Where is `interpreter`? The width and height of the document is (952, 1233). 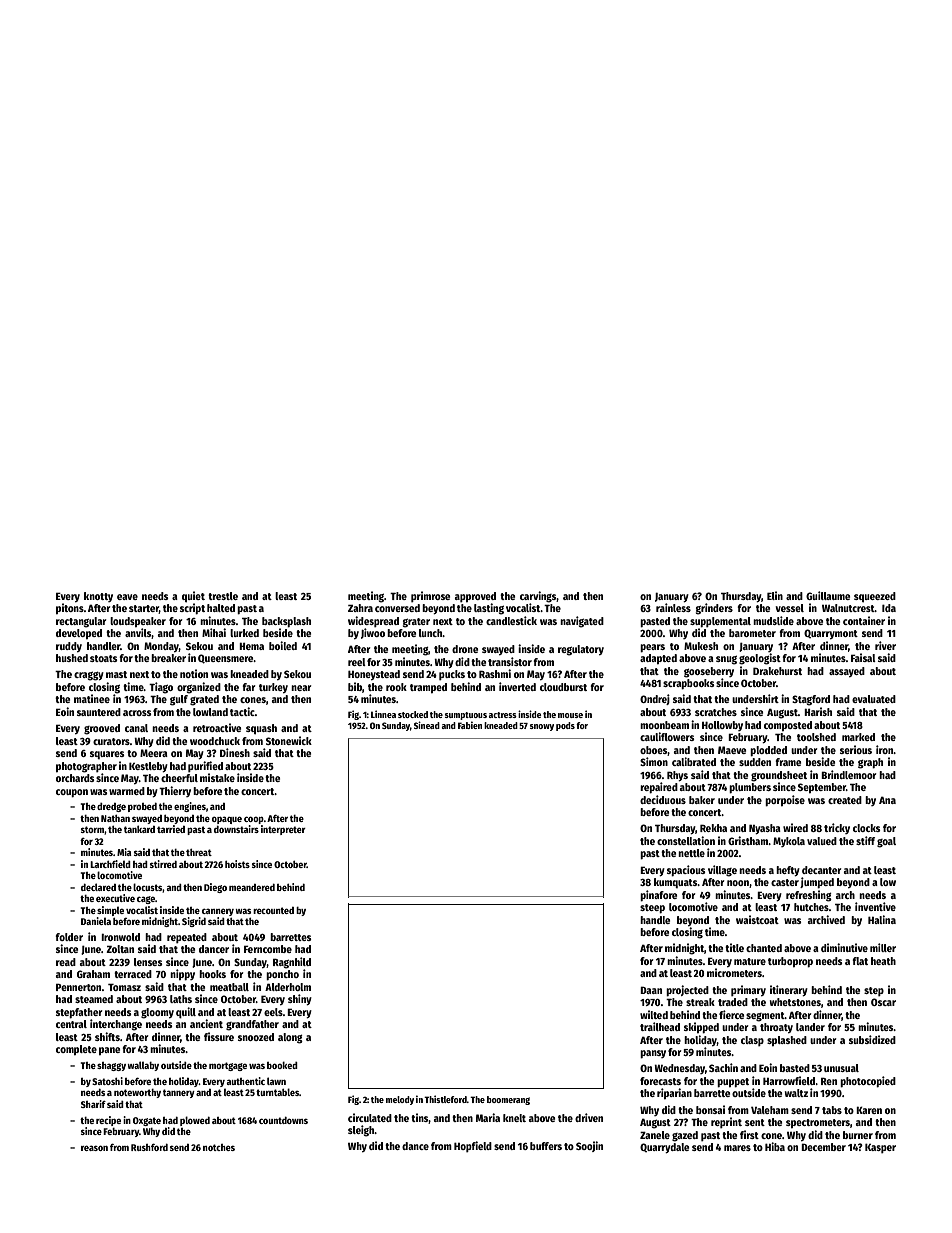
interpreter is located at coordinates (283, 830).
